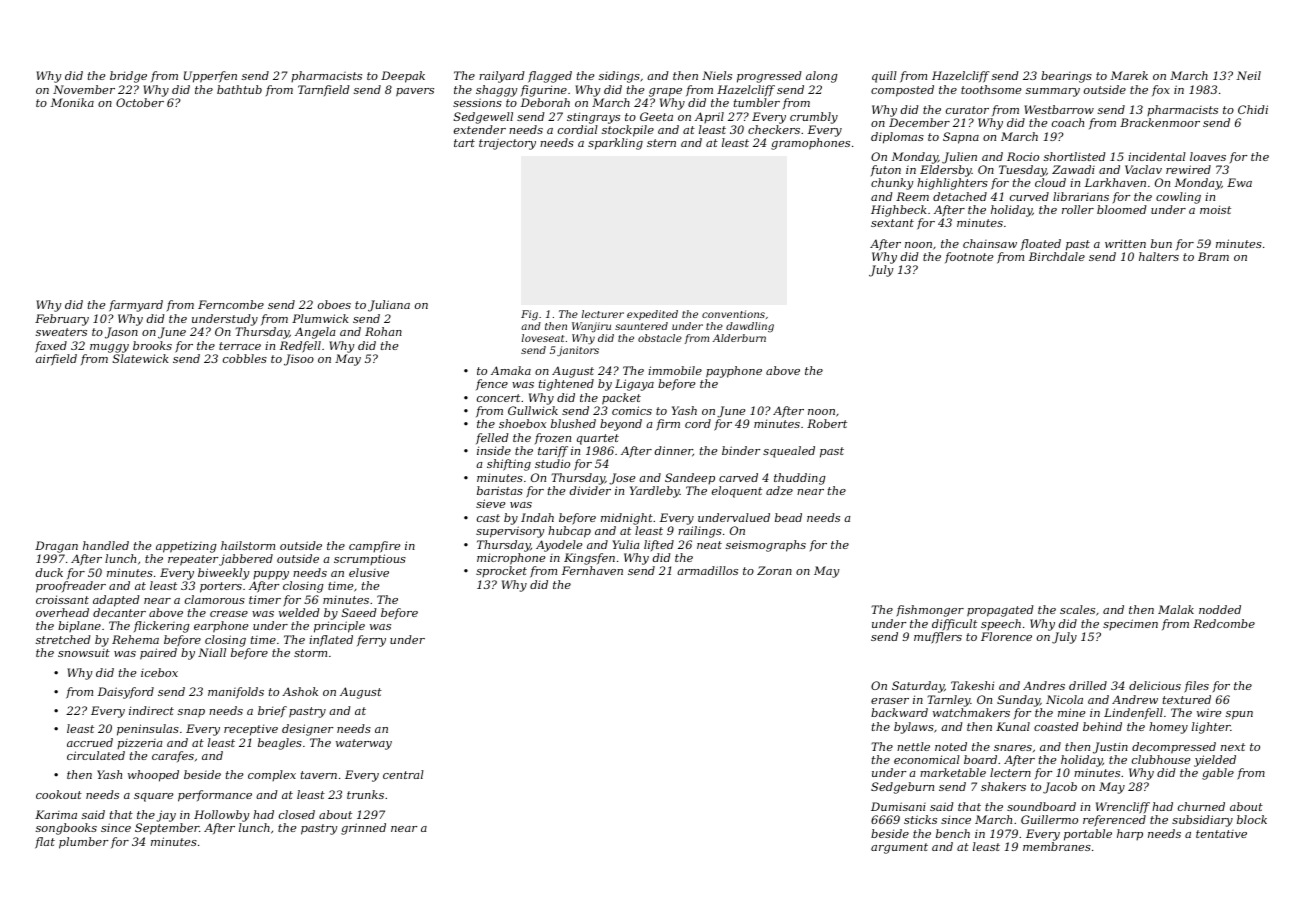  Describe the element at coordinates (774, 129) in the page. I see `checkers` at that location.
